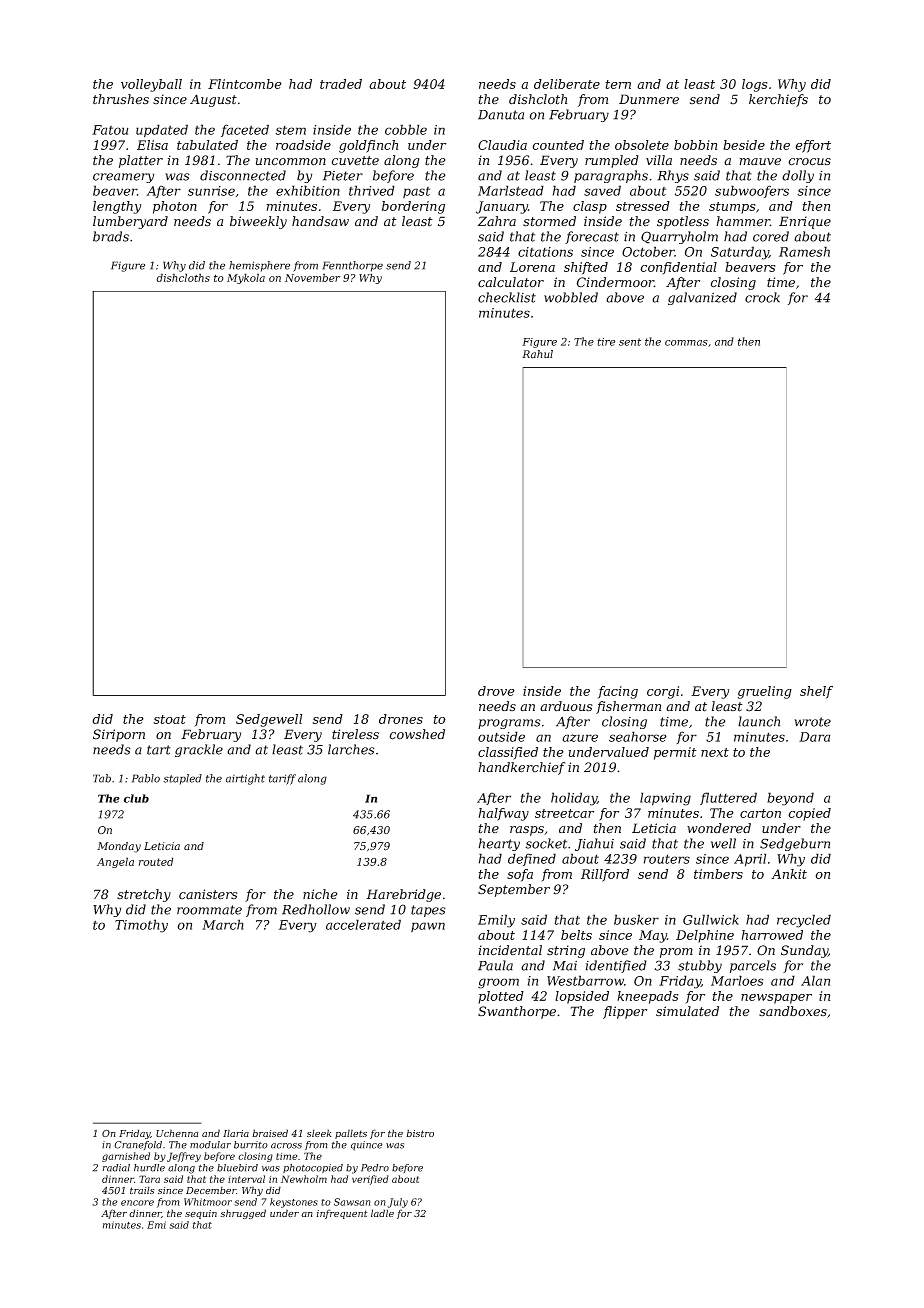 This page has width=924, height=1308. I want to click on traded, so click(341, 84).
